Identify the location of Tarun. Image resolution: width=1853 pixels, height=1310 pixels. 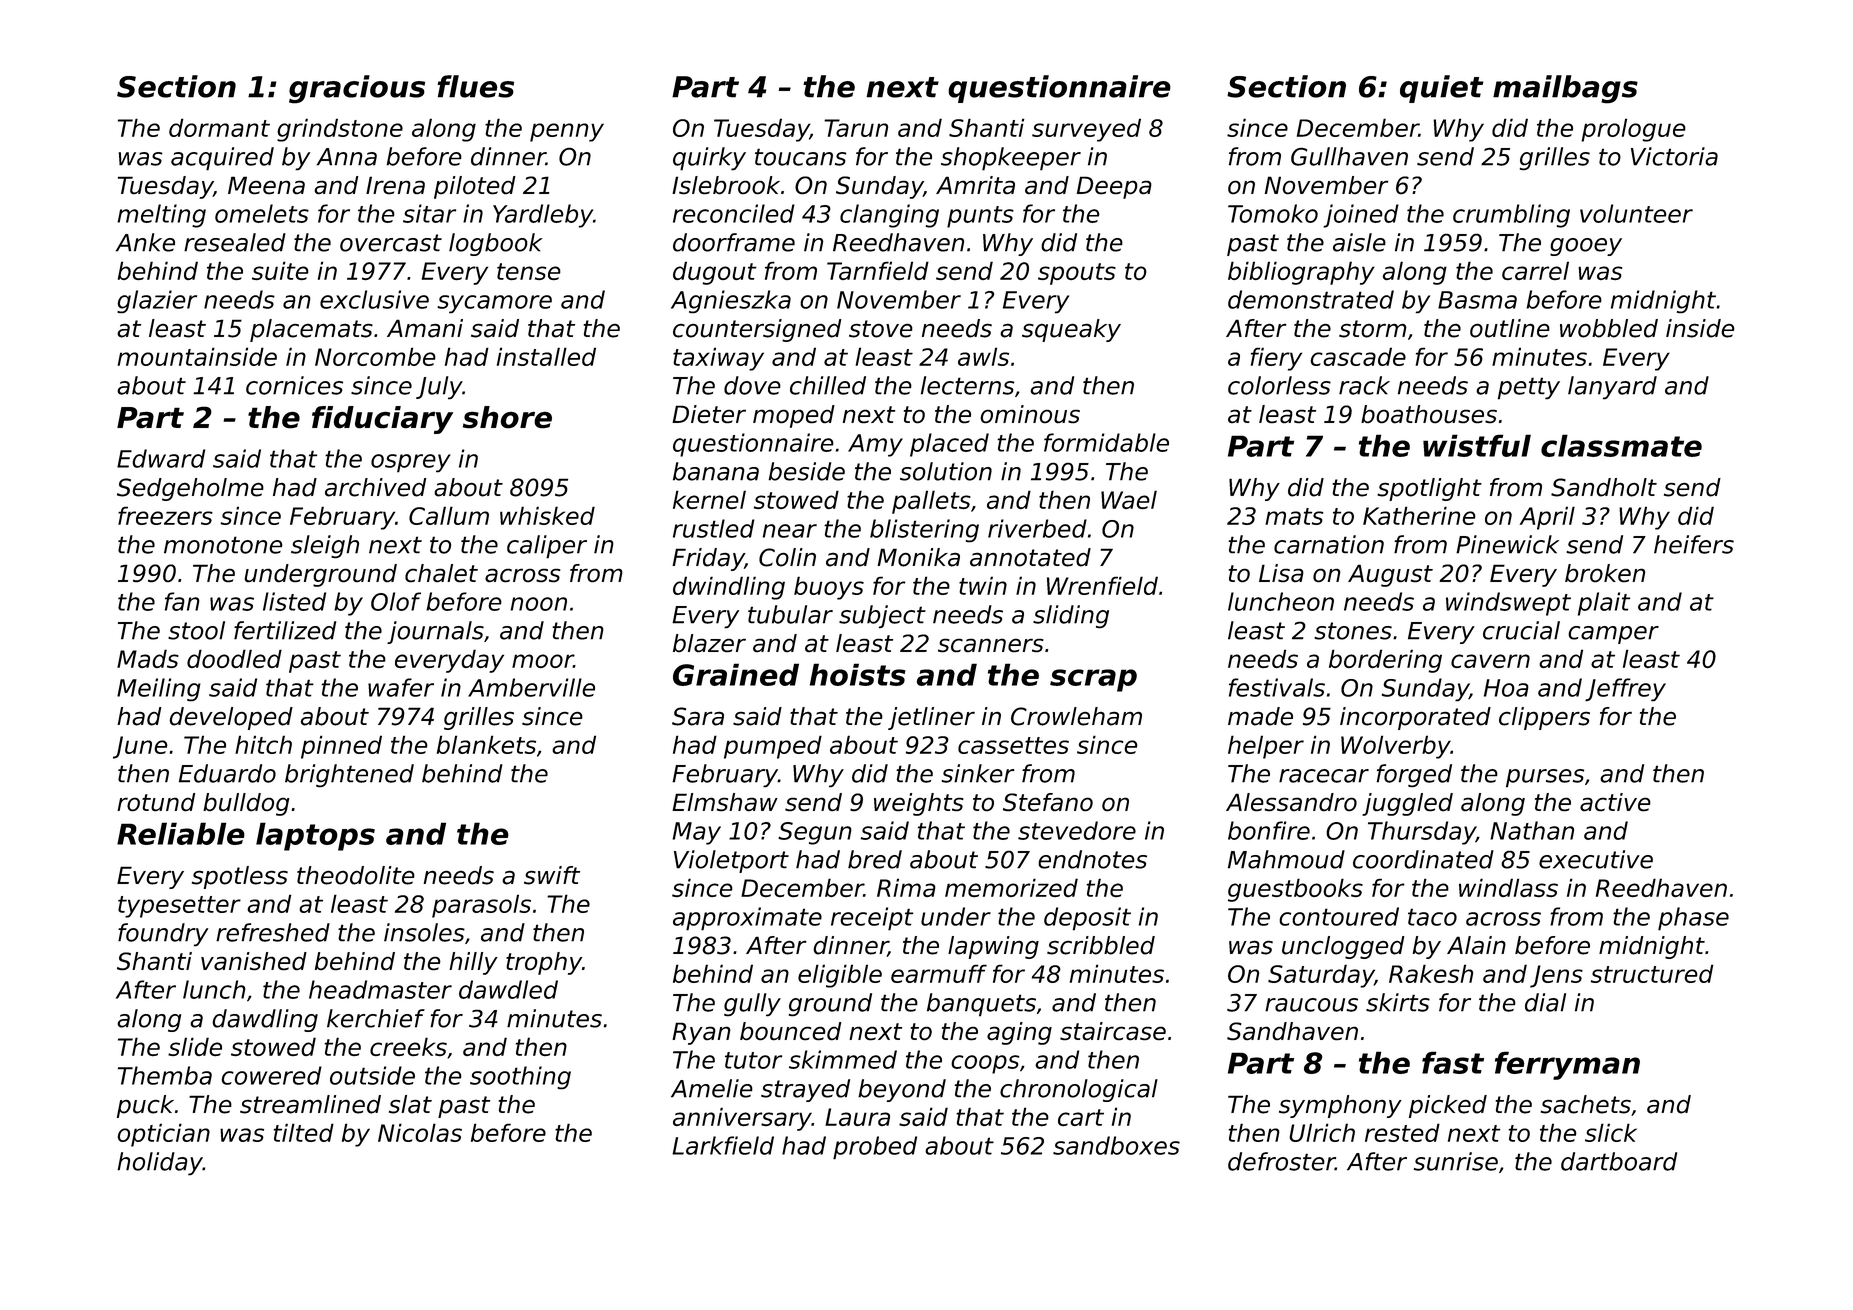
(856, 128).
